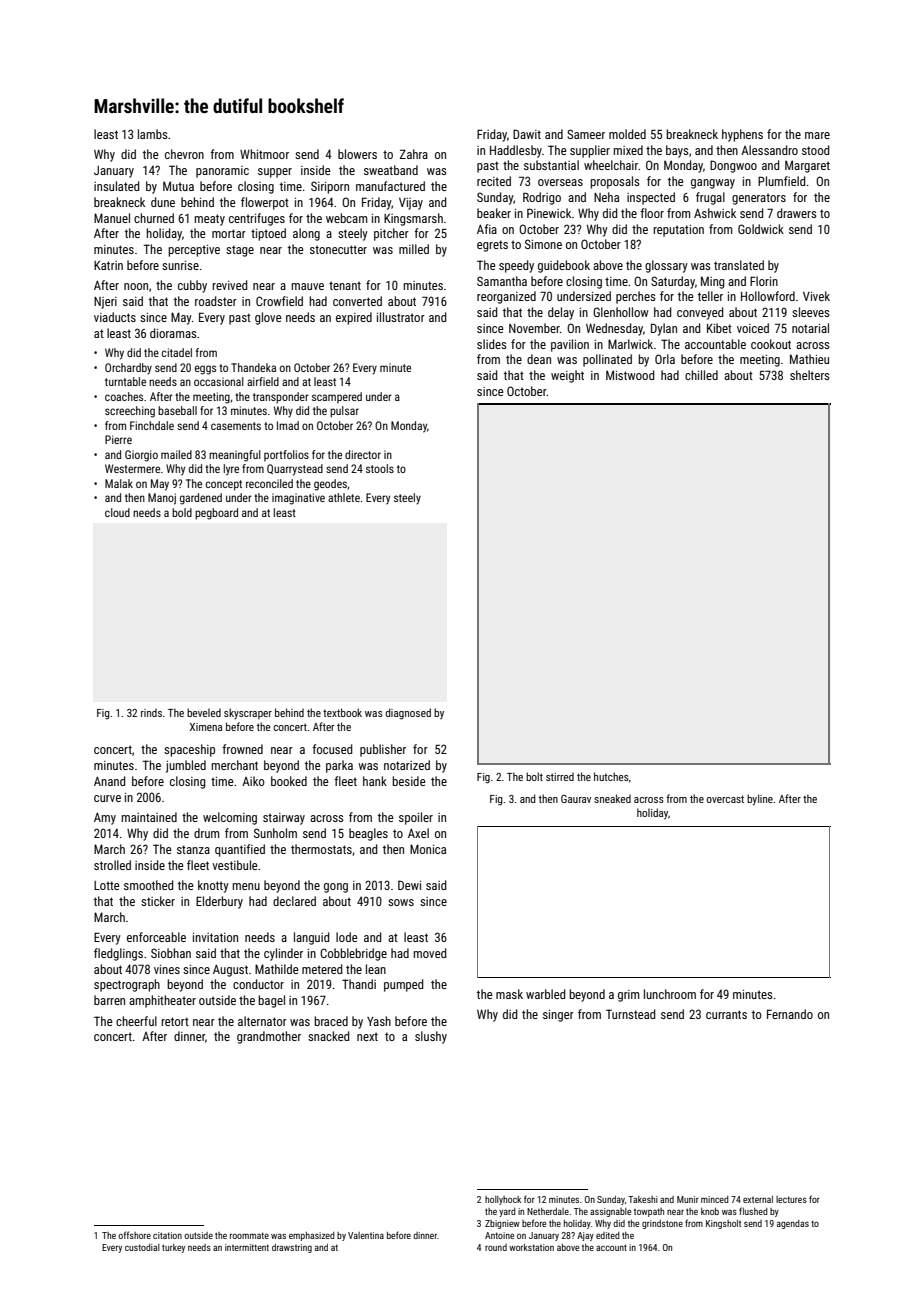  Describe the element at coordinates (230, 970) in the page. I see `August` at that location.
